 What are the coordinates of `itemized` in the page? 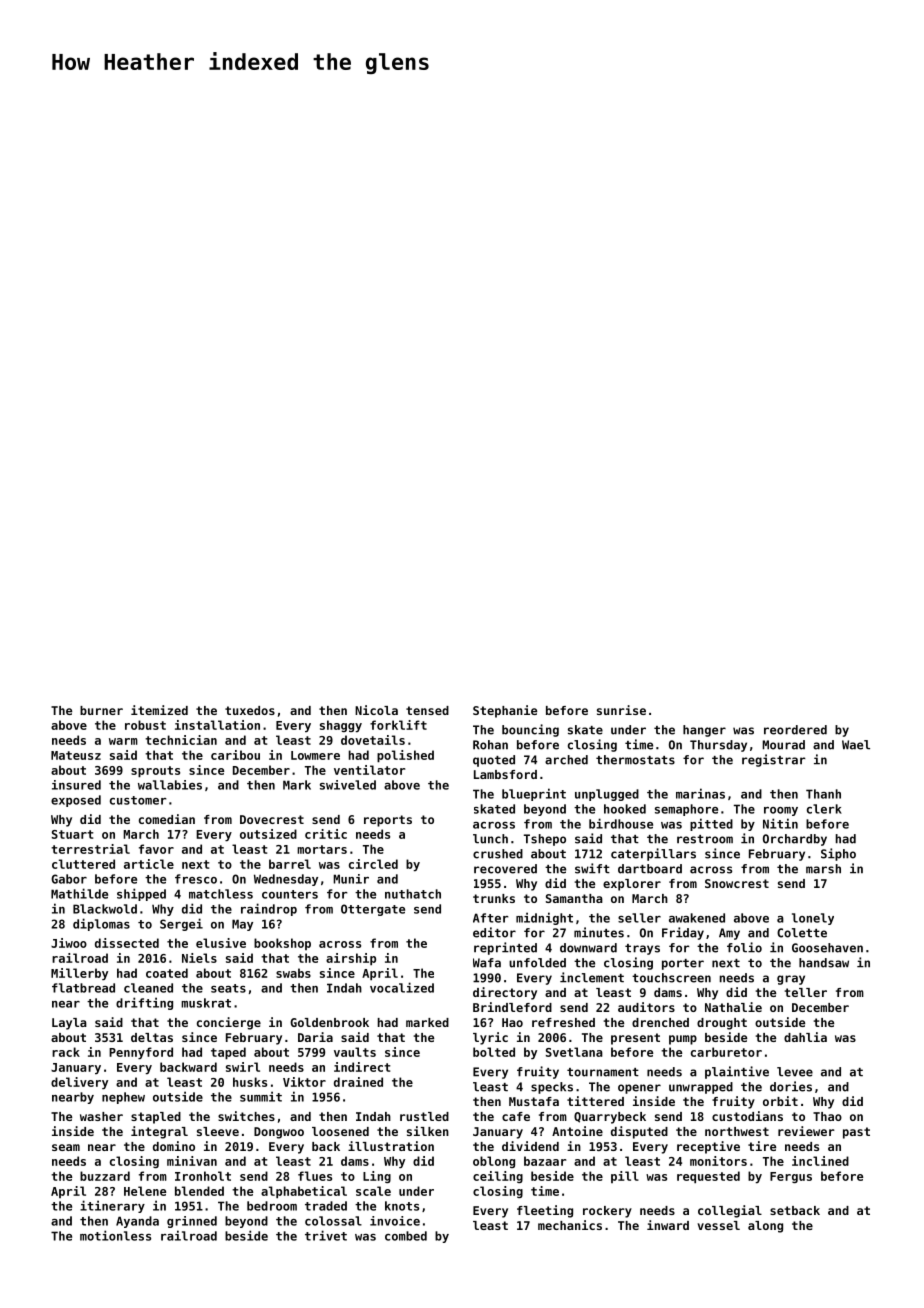 It's located at (159, 710).
